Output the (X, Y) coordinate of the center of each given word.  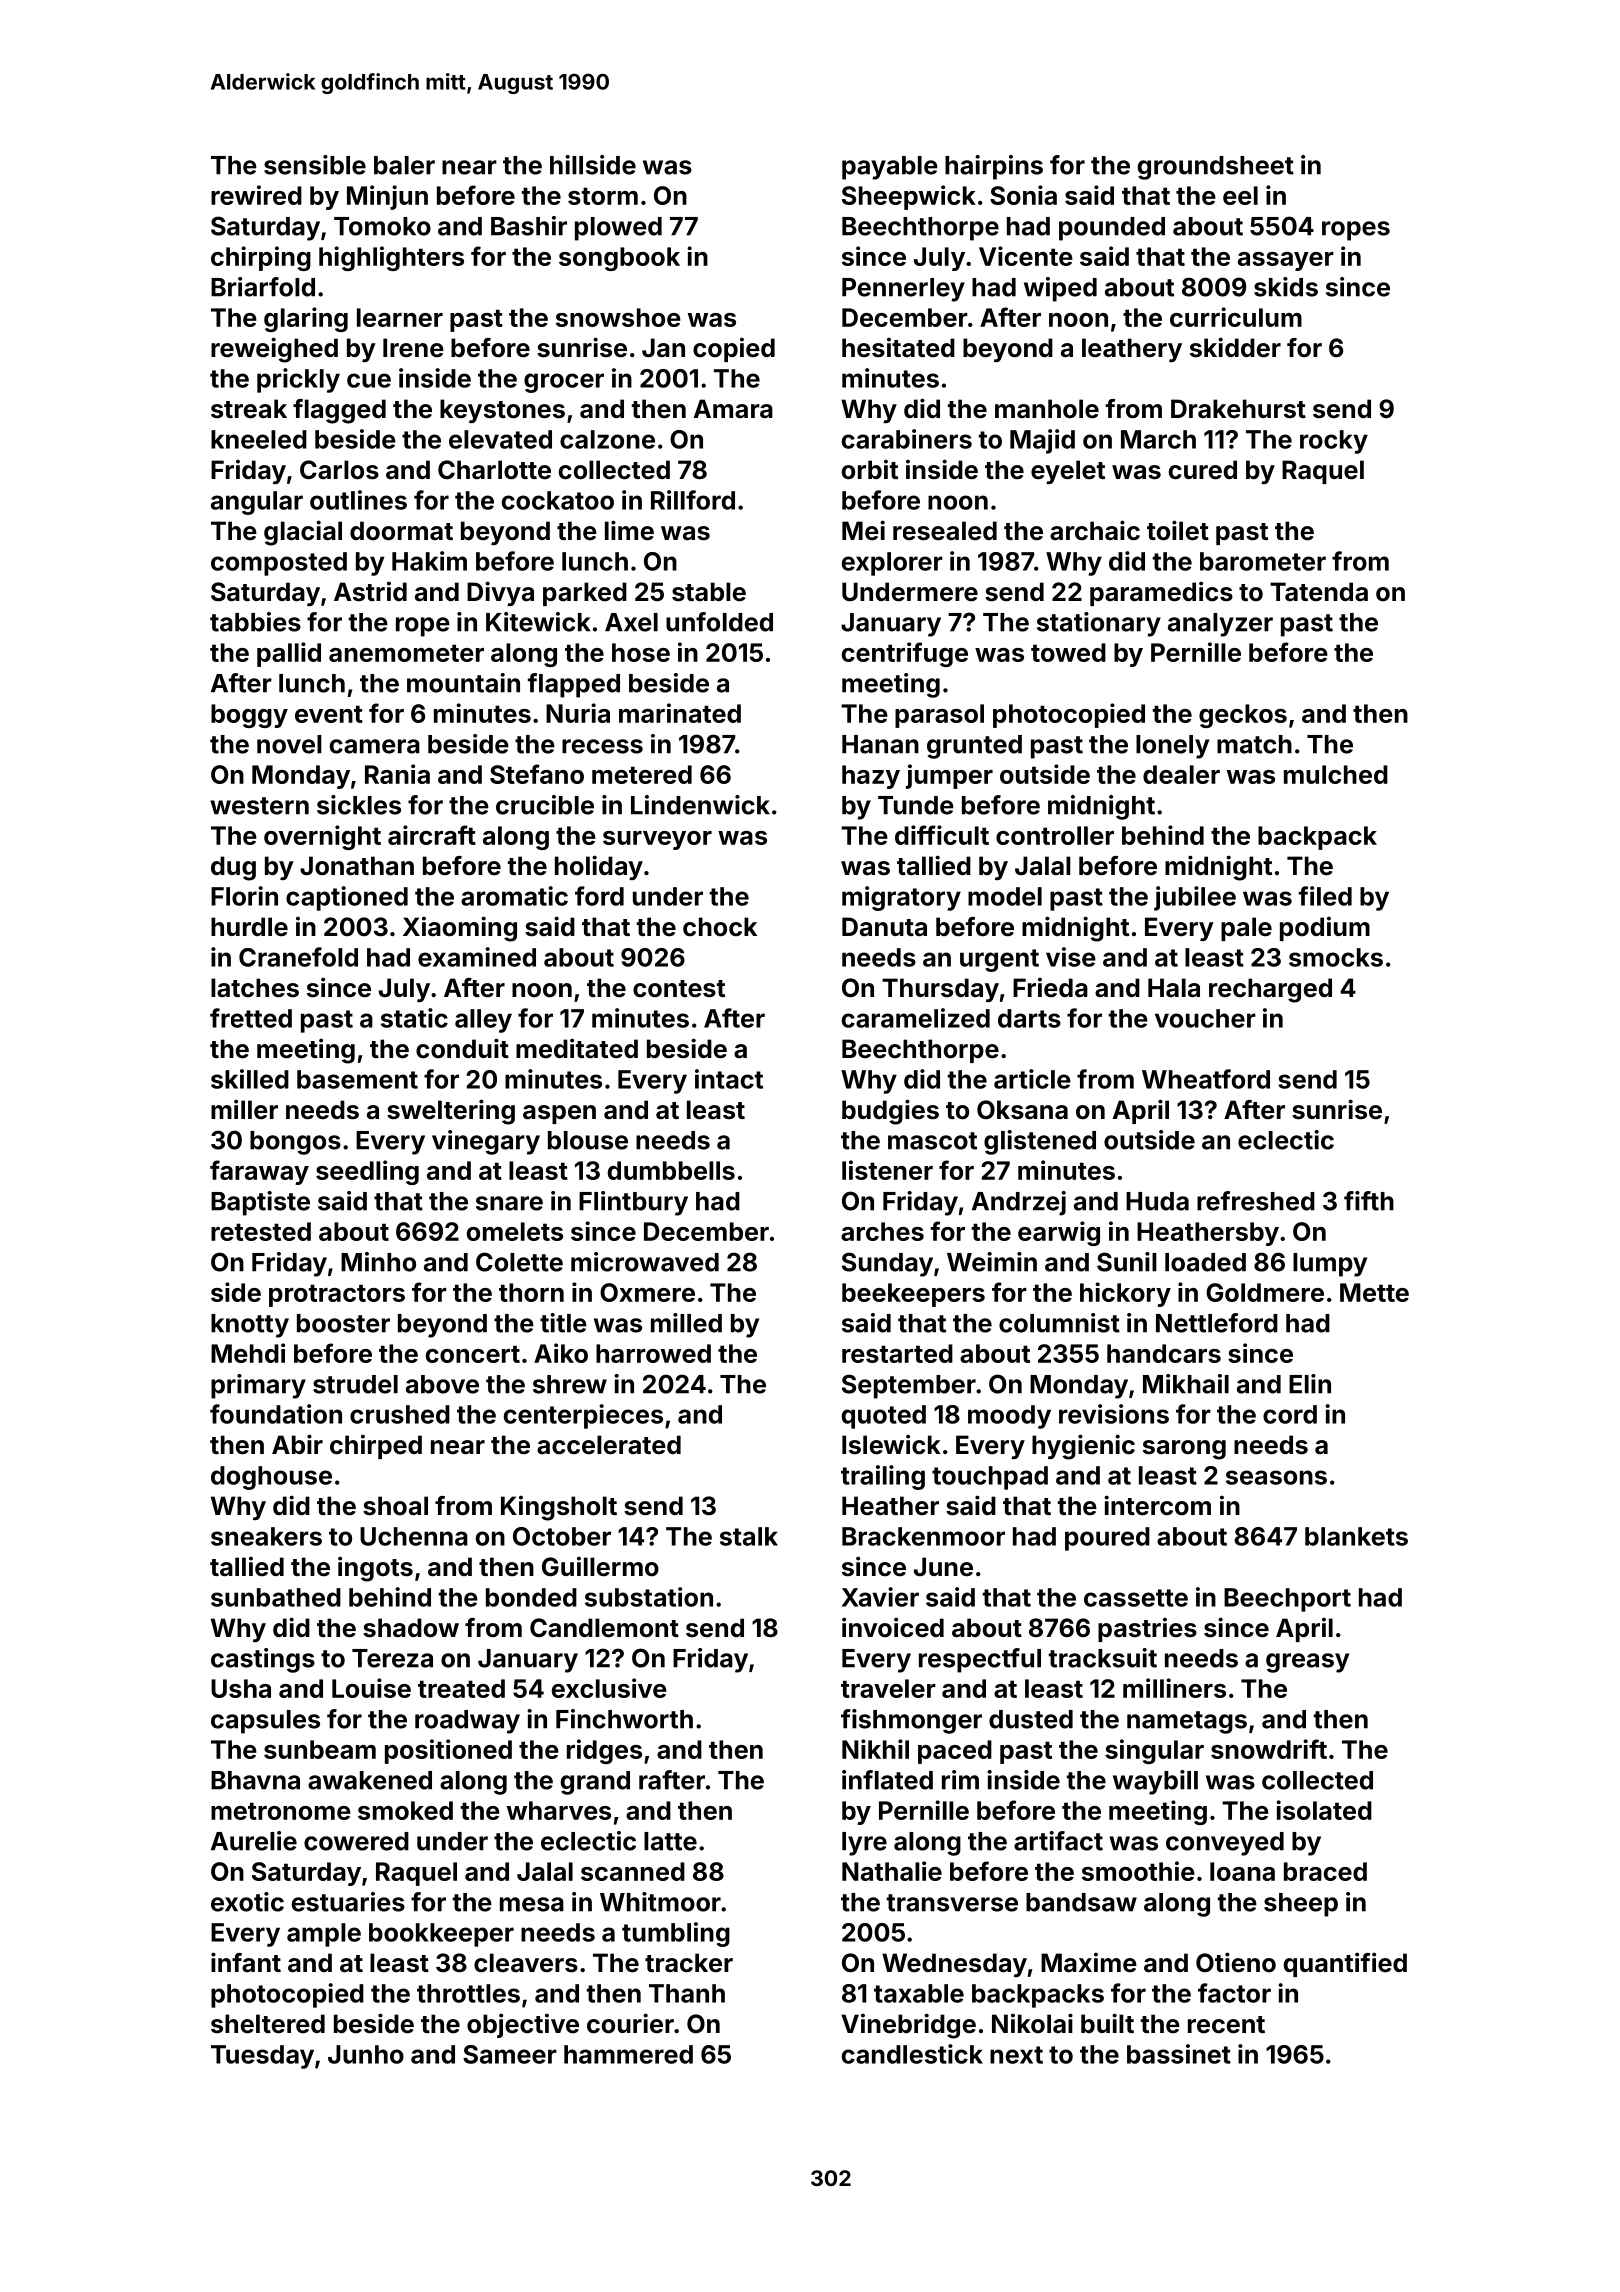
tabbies (255, 622)
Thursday (940, 990)
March (1158, 439)
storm (603, 196)
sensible (315, 165)
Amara (733, 409)
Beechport (1287, 1600)
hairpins (994, 167)
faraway (259, 1172)
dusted (1031, 1719)
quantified (1345, 1964)
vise (1071, 957)
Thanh (687, 1993)
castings (263, 1660)
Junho (366, 2054)
